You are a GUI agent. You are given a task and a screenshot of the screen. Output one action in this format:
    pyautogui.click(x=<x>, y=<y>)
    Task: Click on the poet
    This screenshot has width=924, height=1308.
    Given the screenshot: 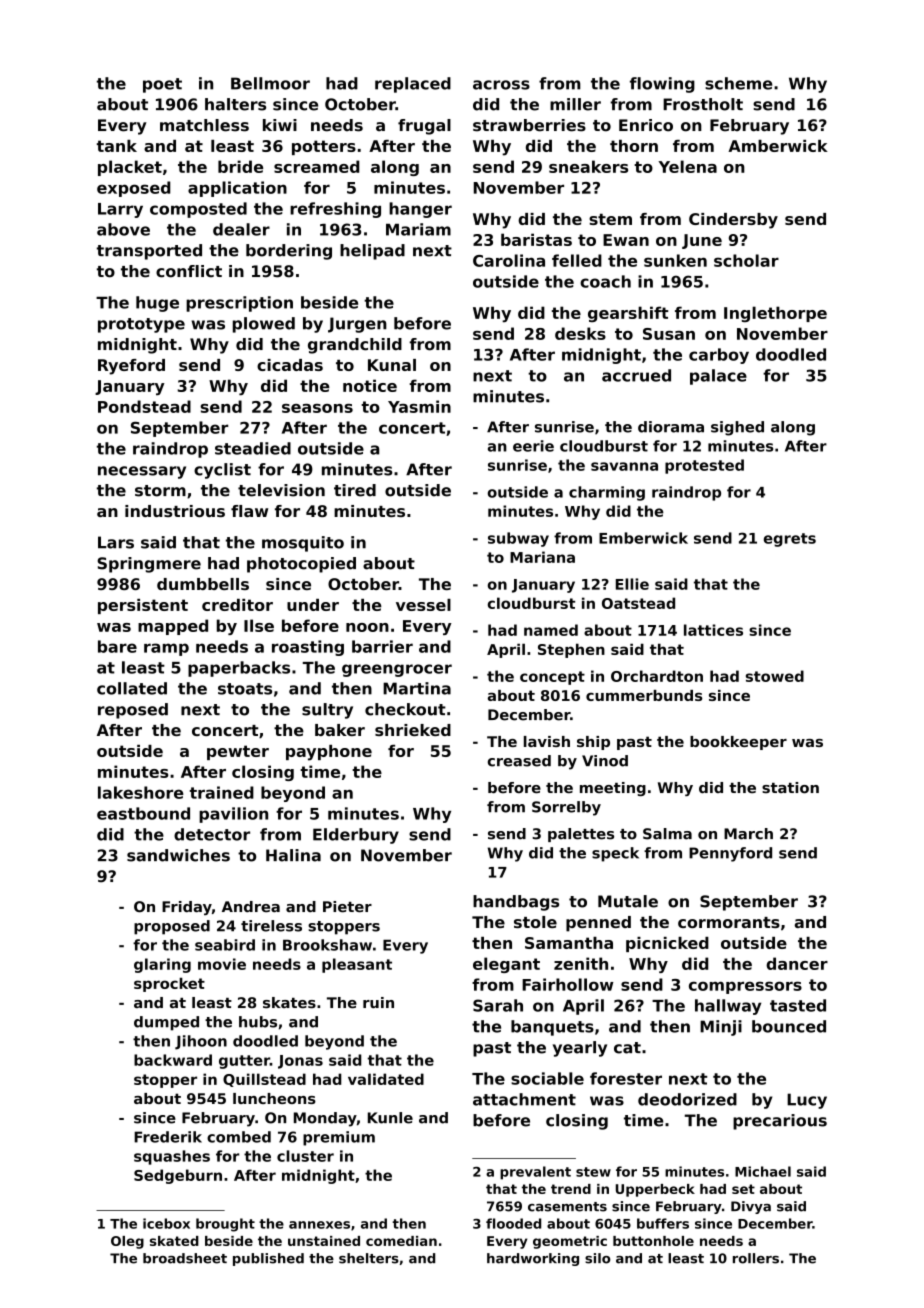 What is the action you would take?
    pyautogui.click(x=162, y=85)
